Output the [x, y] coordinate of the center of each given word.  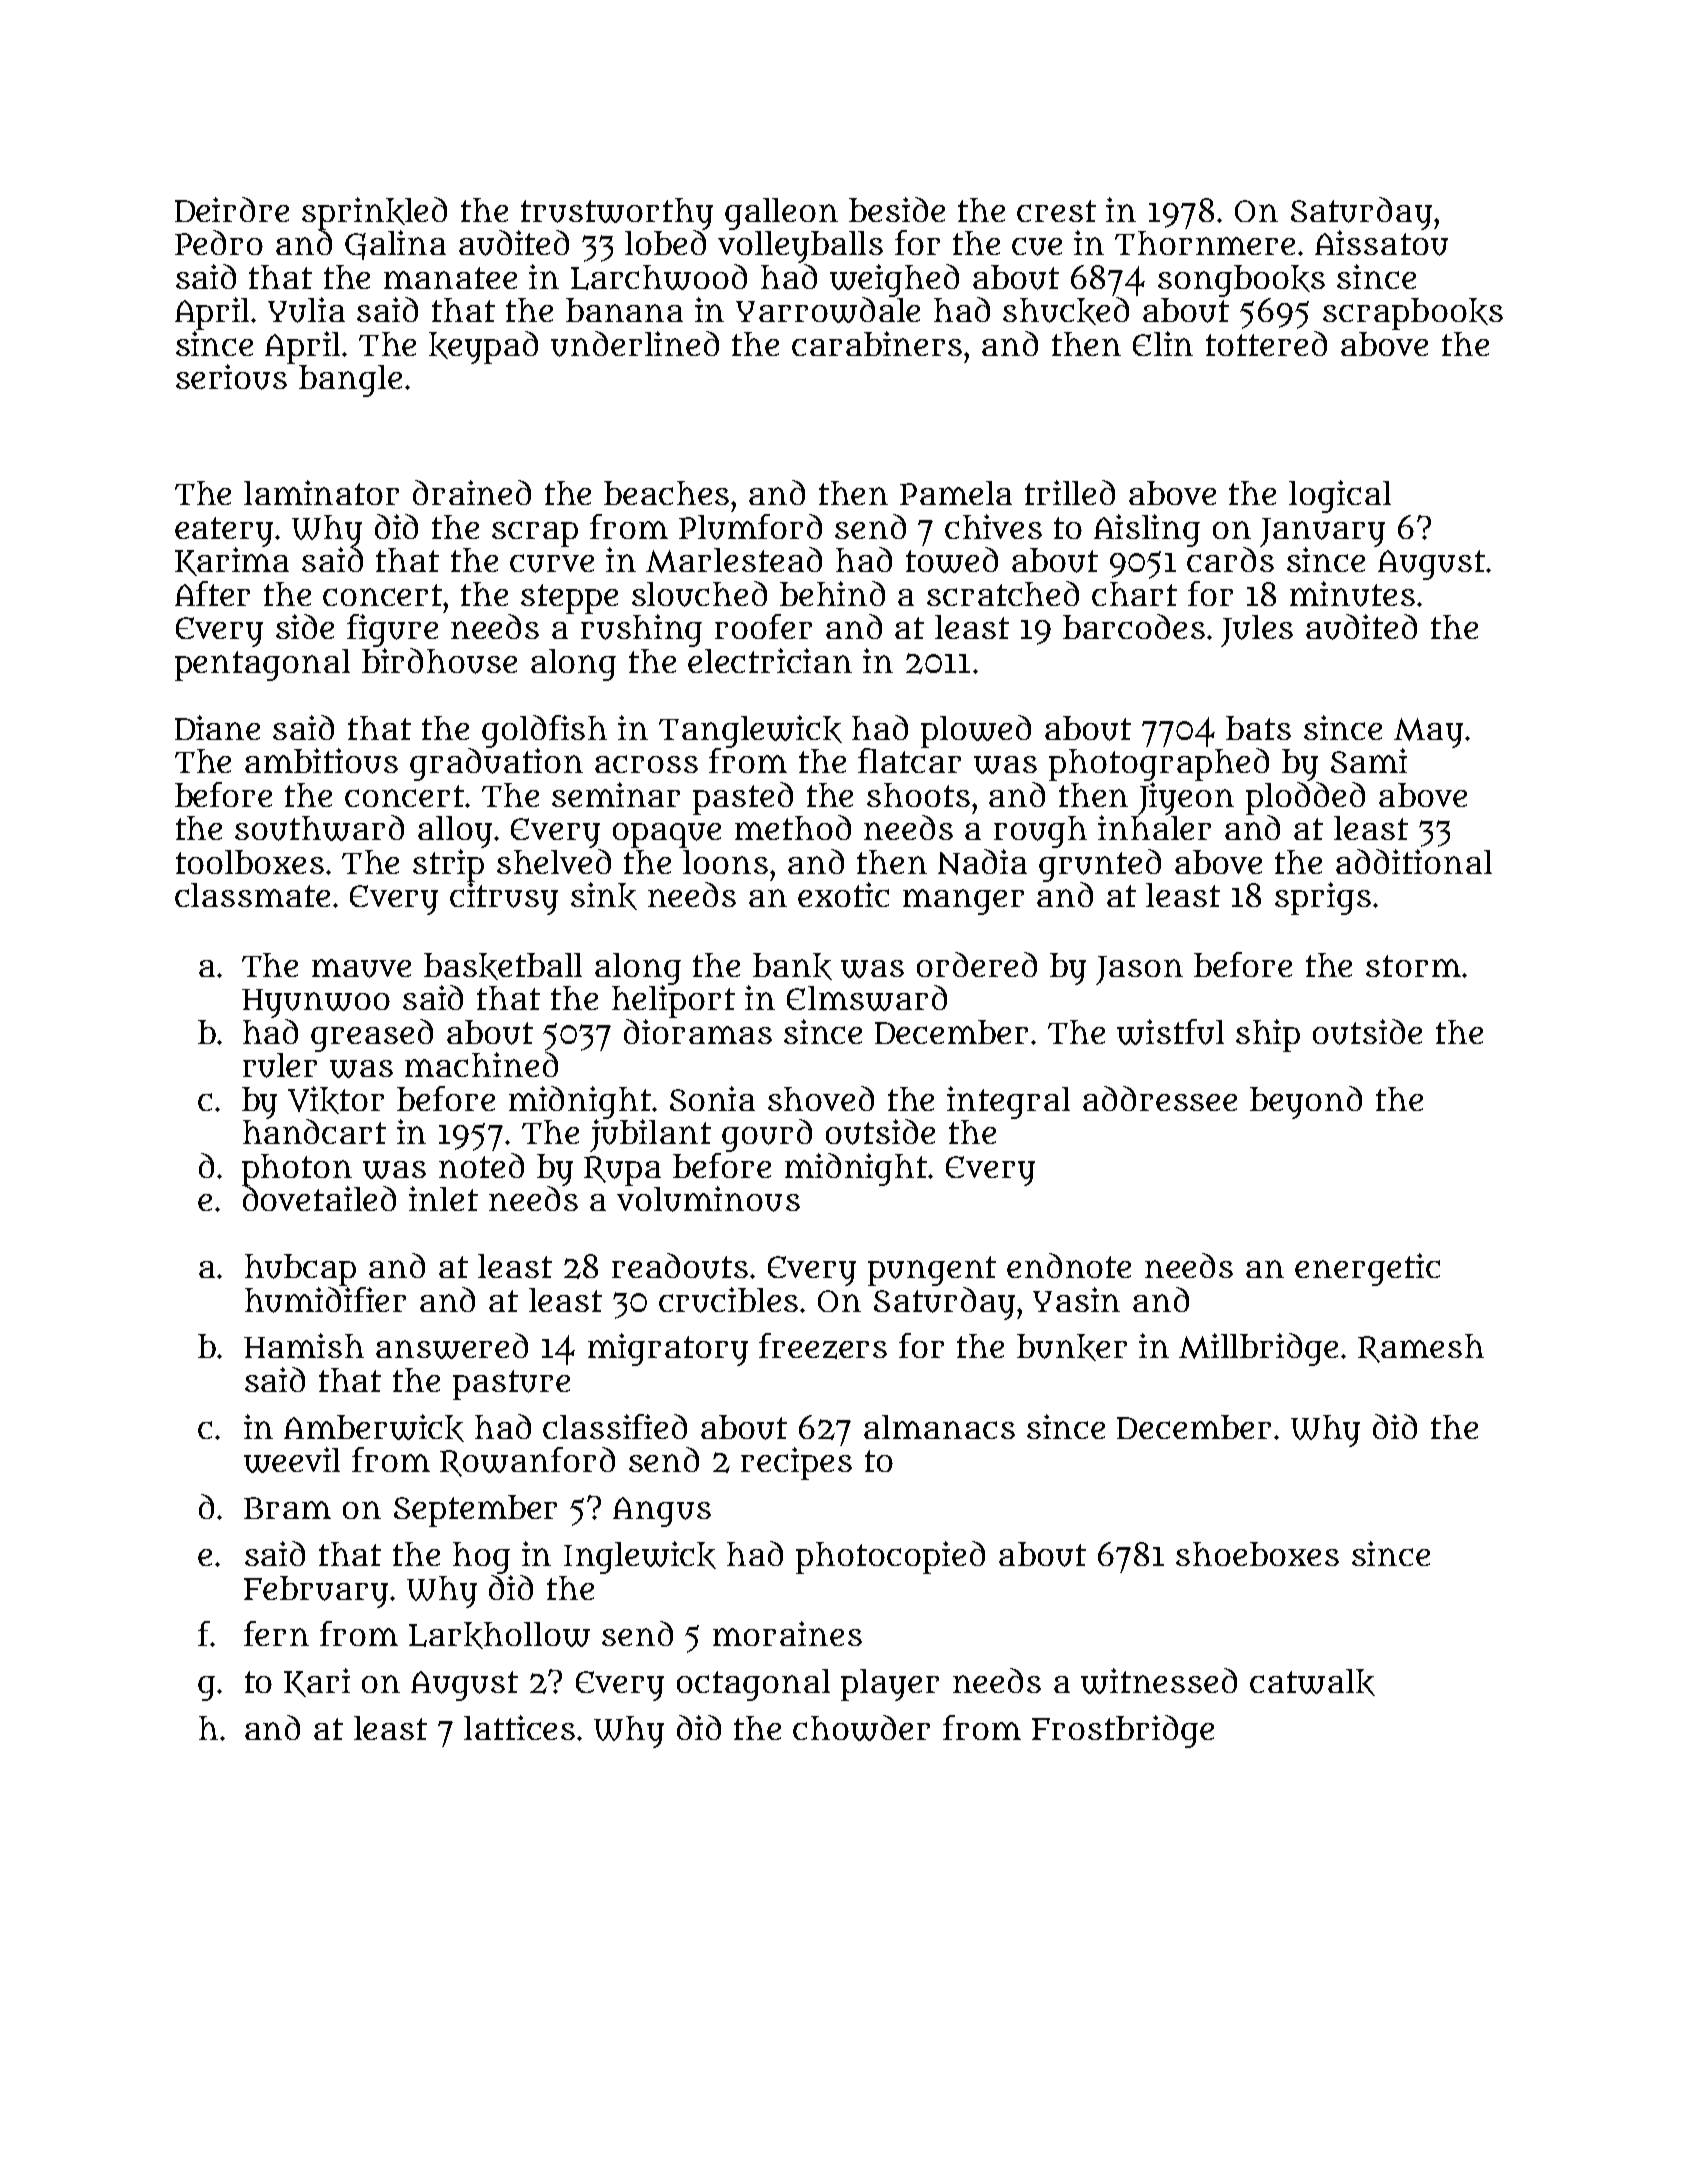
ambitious [321, 761]
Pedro [219, 242]
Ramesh [1421, 1348]
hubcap [300, 1270]
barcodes [1134, 626]
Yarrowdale [828, 310]
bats [1258, 728]
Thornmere [1205, 243]
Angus [662, 1512]
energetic [1367, 1269]
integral [1008, 1102]
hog [481, 1558]
